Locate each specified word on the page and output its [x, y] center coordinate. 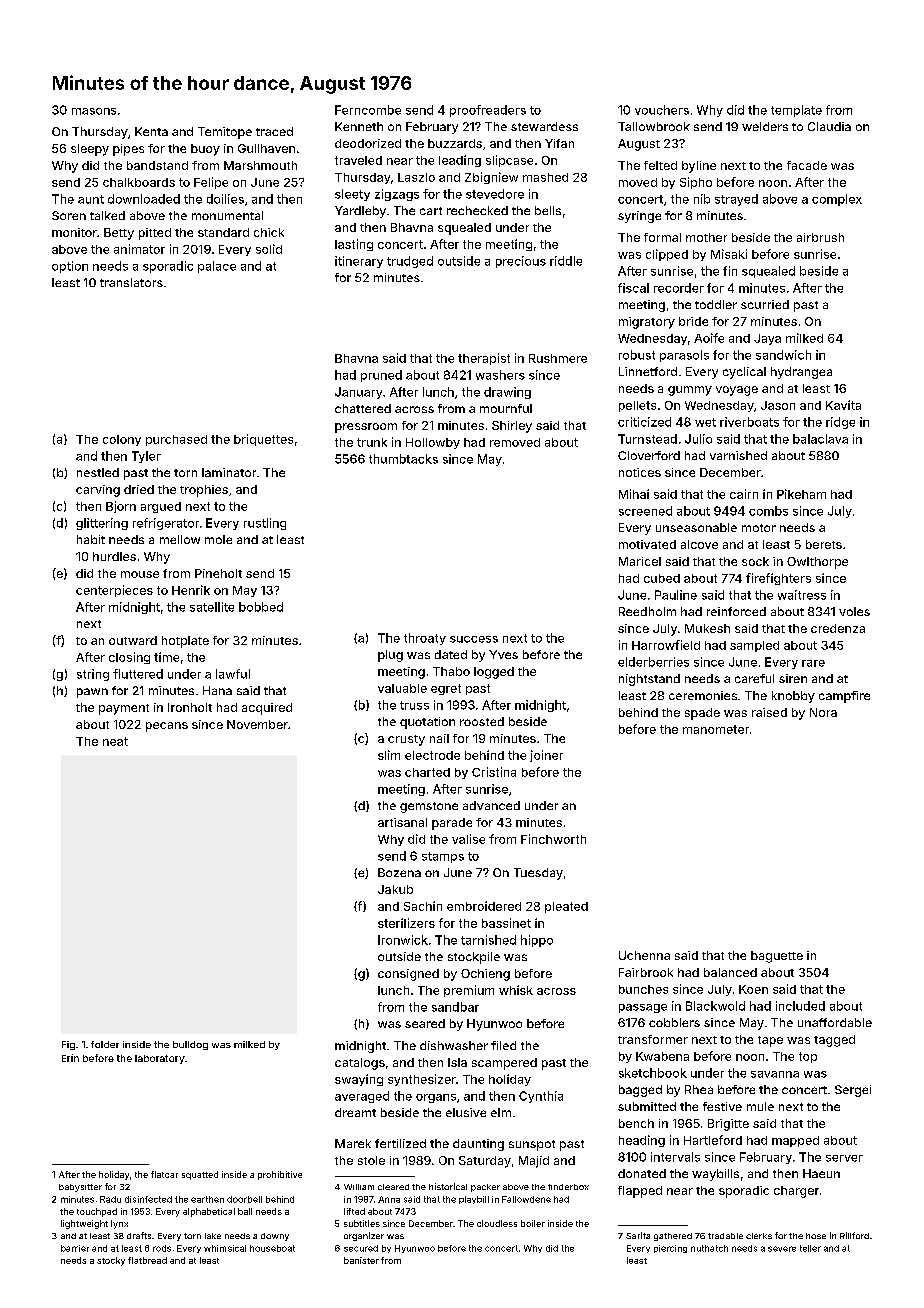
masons [94, 111]
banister [361, 1260]
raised [769, 712]
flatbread [147, 1260]
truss [414, 705]
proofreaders [488, 111]
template [796, 111]
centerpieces [114, 591]
